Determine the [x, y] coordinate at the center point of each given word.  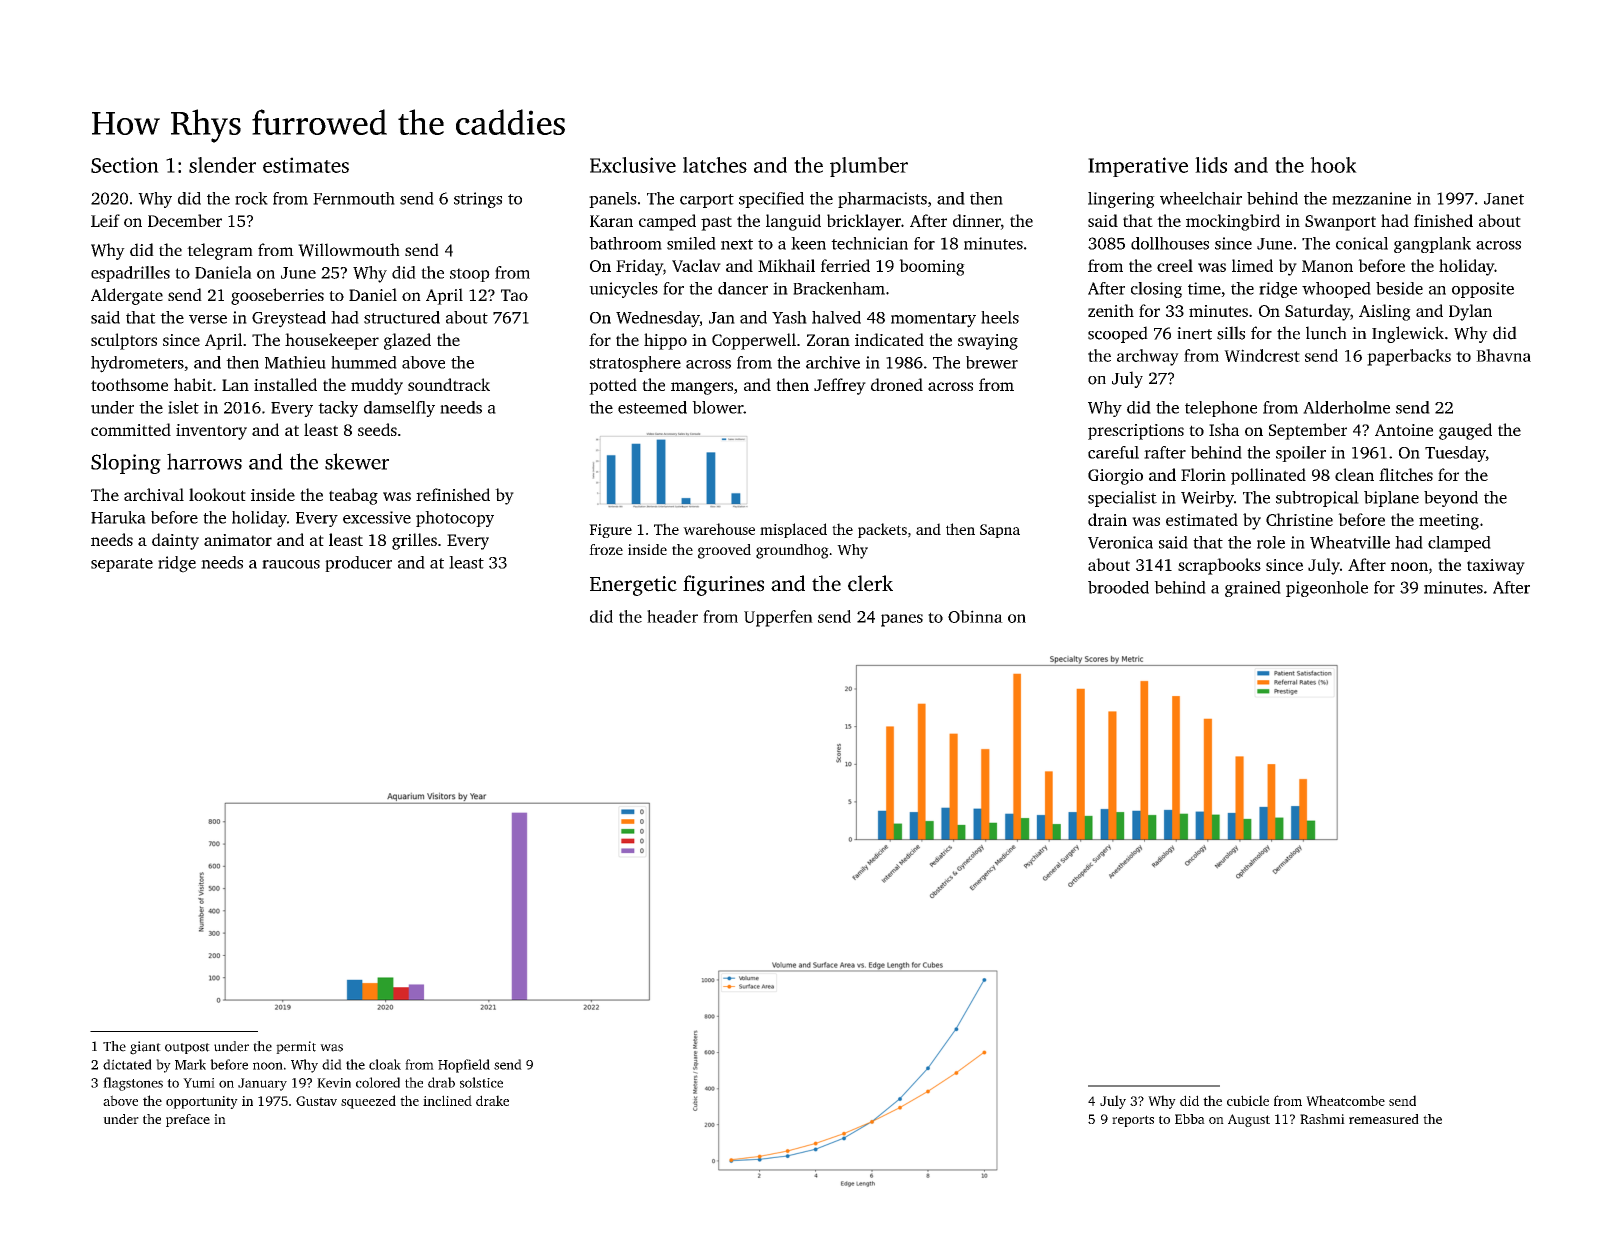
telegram [220, 251]
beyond [1451, 499]
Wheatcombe [1345, 1100]
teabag [353, 496]
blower [717, 407]
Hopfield [464, 1066]
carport [707, 201]
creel [1175, 265]
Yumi [199, 1083]
